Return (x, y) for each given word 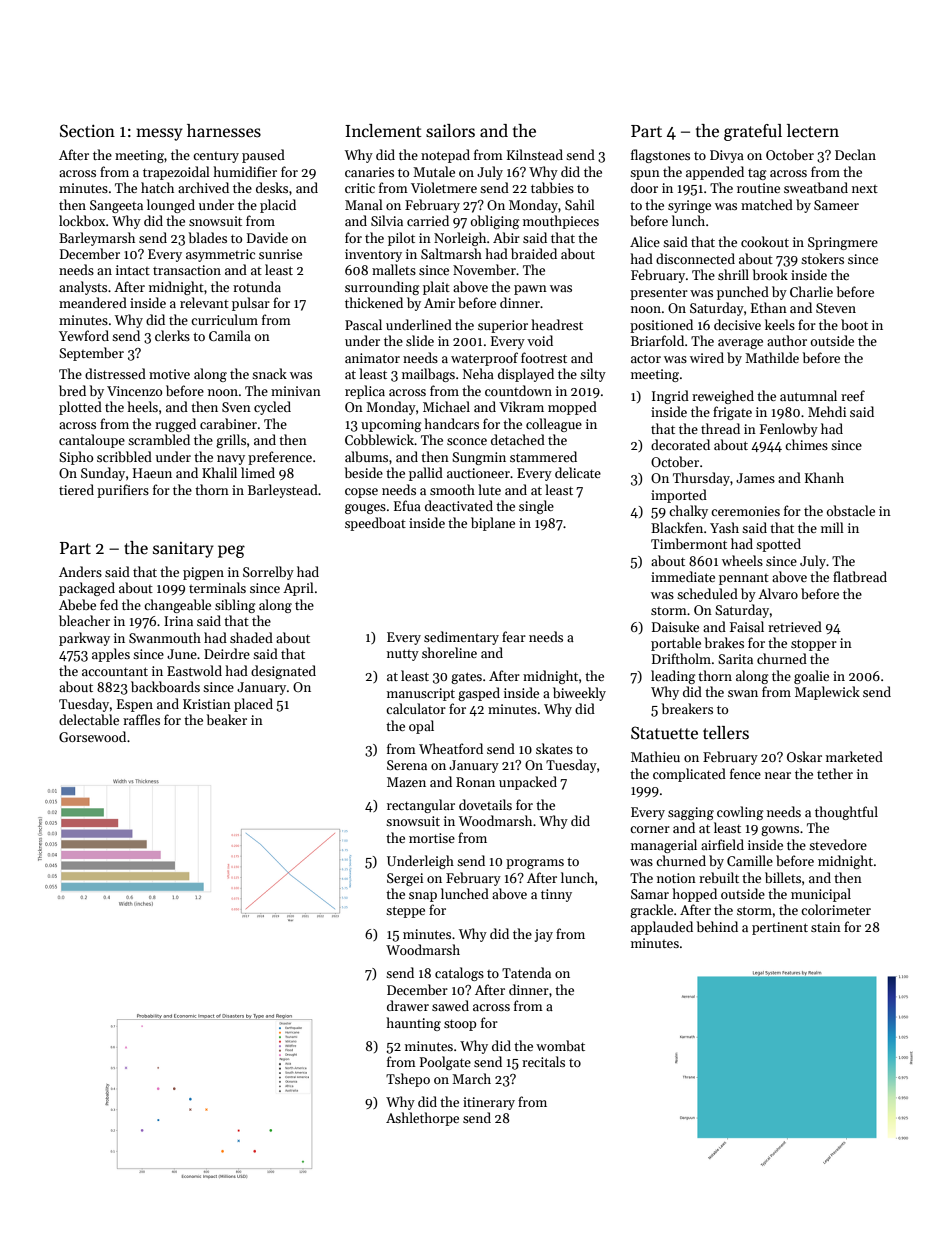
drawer (408, 1005)
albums (366, 456)
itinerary (489, 1103)
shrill (733, 274)
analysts (83, 288)
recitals (543, 1061)
